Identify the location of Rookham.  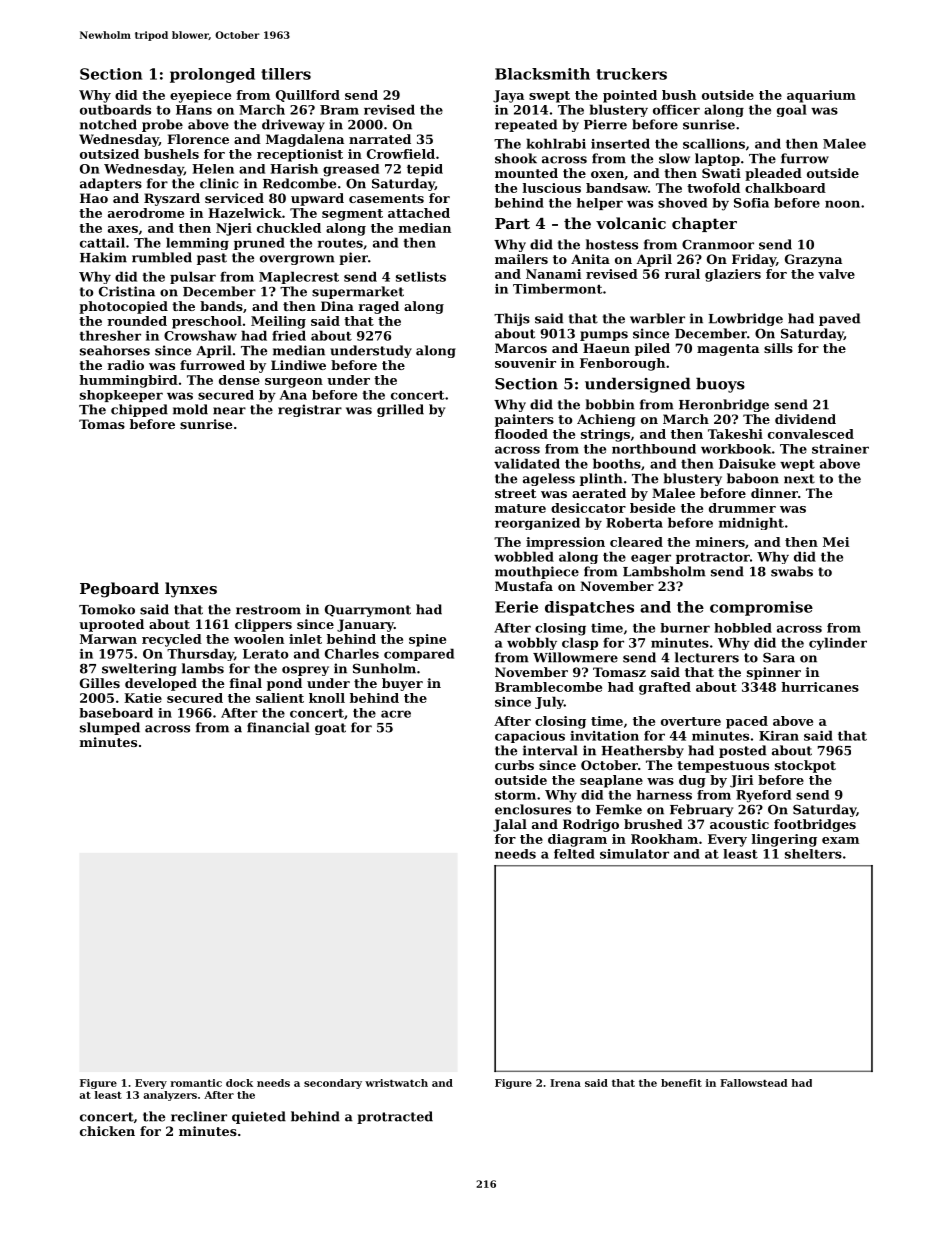
(664, 839).
